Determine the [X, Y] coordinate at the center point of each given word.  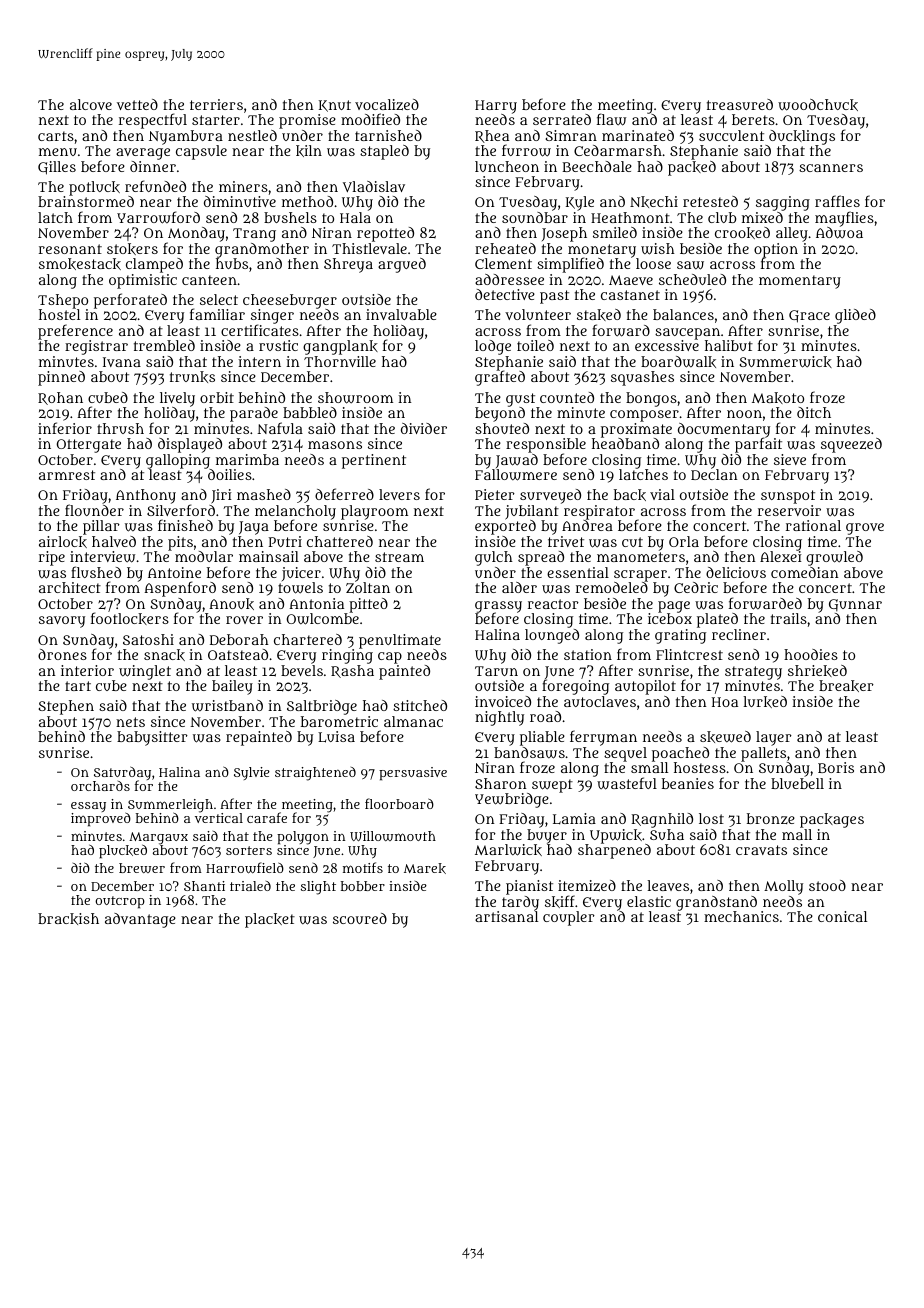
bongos [651, 399]
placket [270, 920]
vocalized [387, 104]
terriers [216, 104]
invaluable [401, 314]
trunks [192, 377]
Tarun [496, 671]
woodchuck [818, 105]
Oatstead [238, 654]
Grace [809, 316]
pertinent [374, 461]
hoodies [811, 654]
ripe [52, 558]
